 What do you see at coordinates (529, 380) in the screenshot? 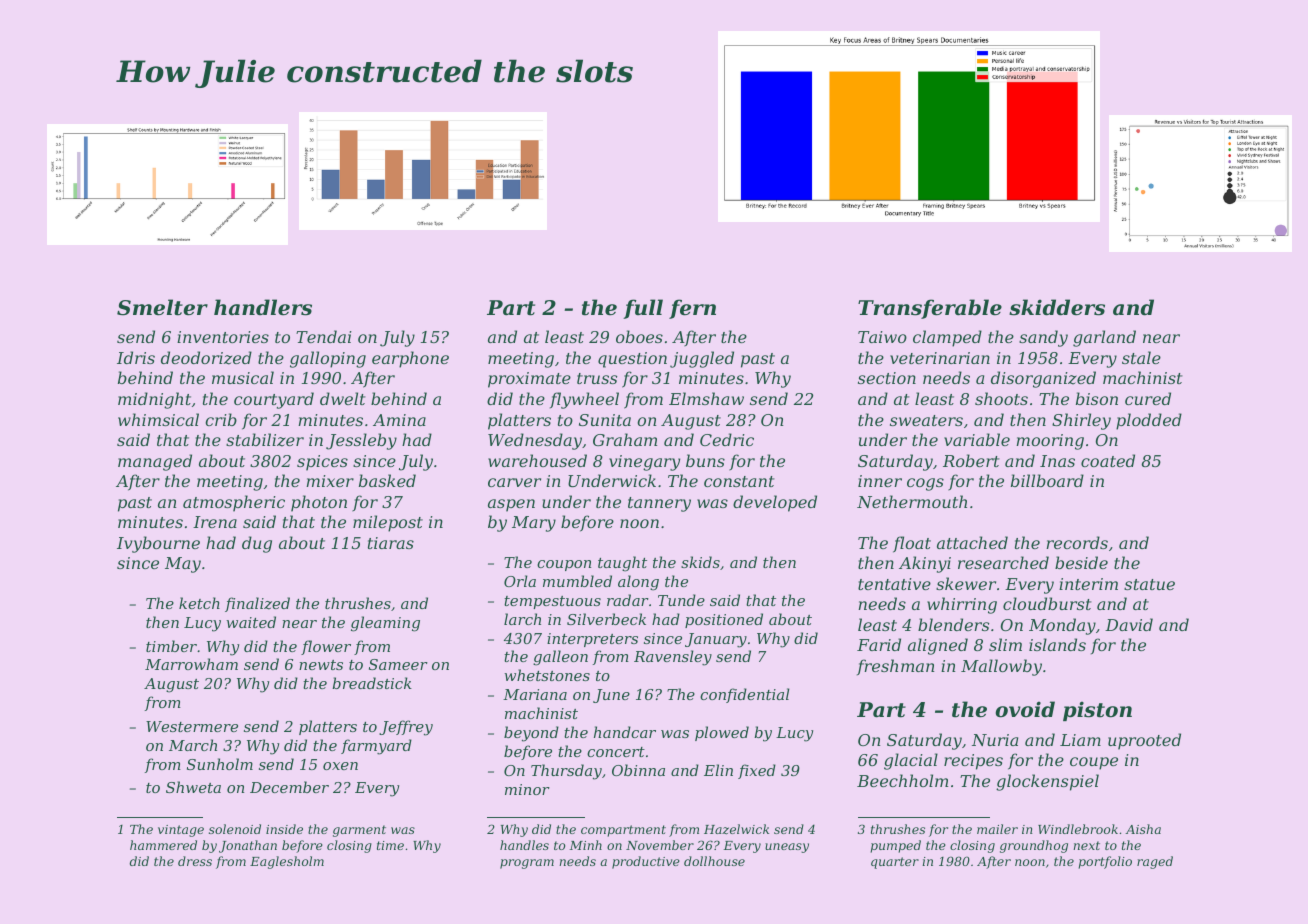
I see `proximate` at bounding box center [529, 380].
